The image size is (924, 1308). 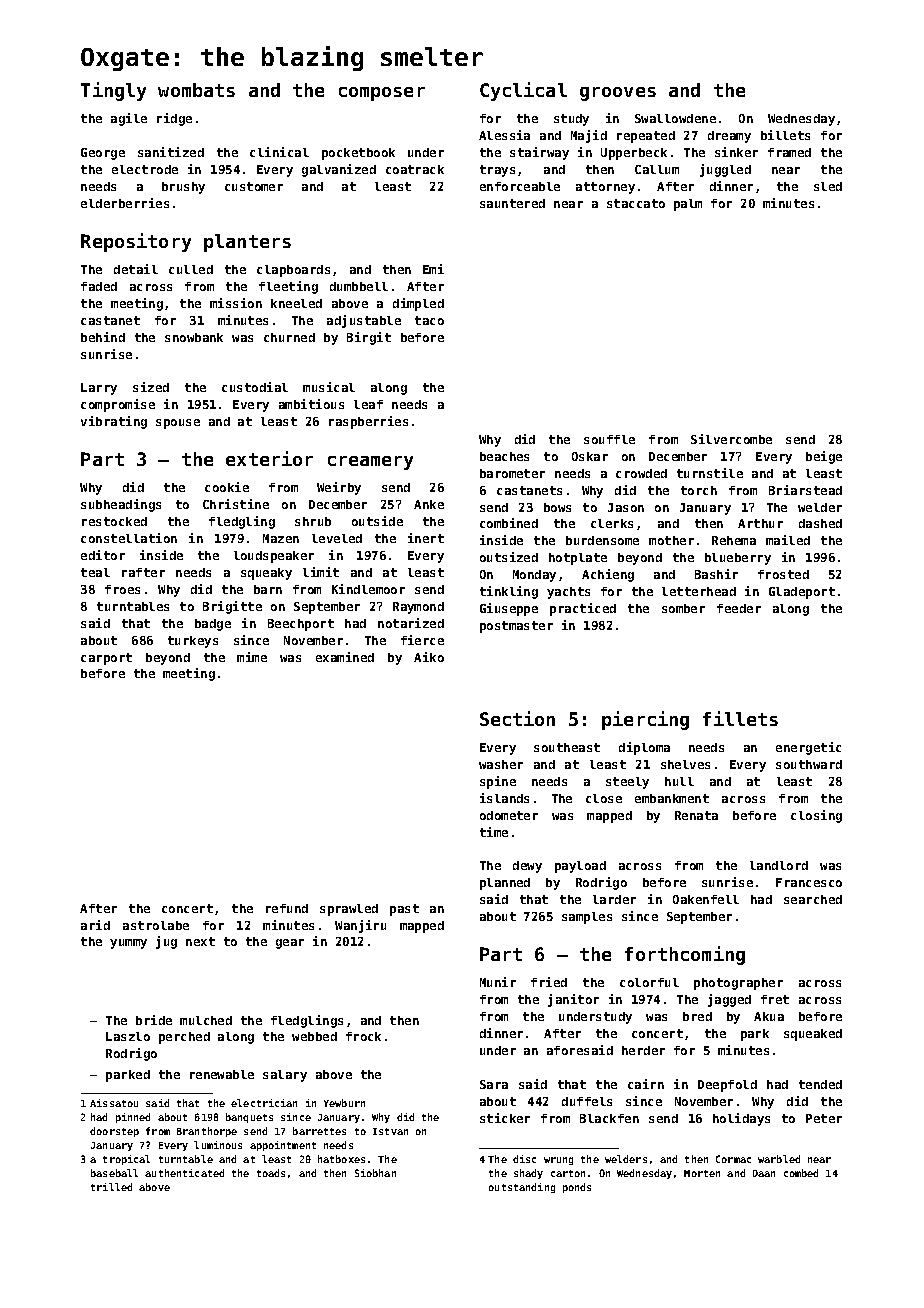 What do you see at coordinates (509, 592) in the screenshot?
I see `tinkling` at bounding box center [509, 592].
